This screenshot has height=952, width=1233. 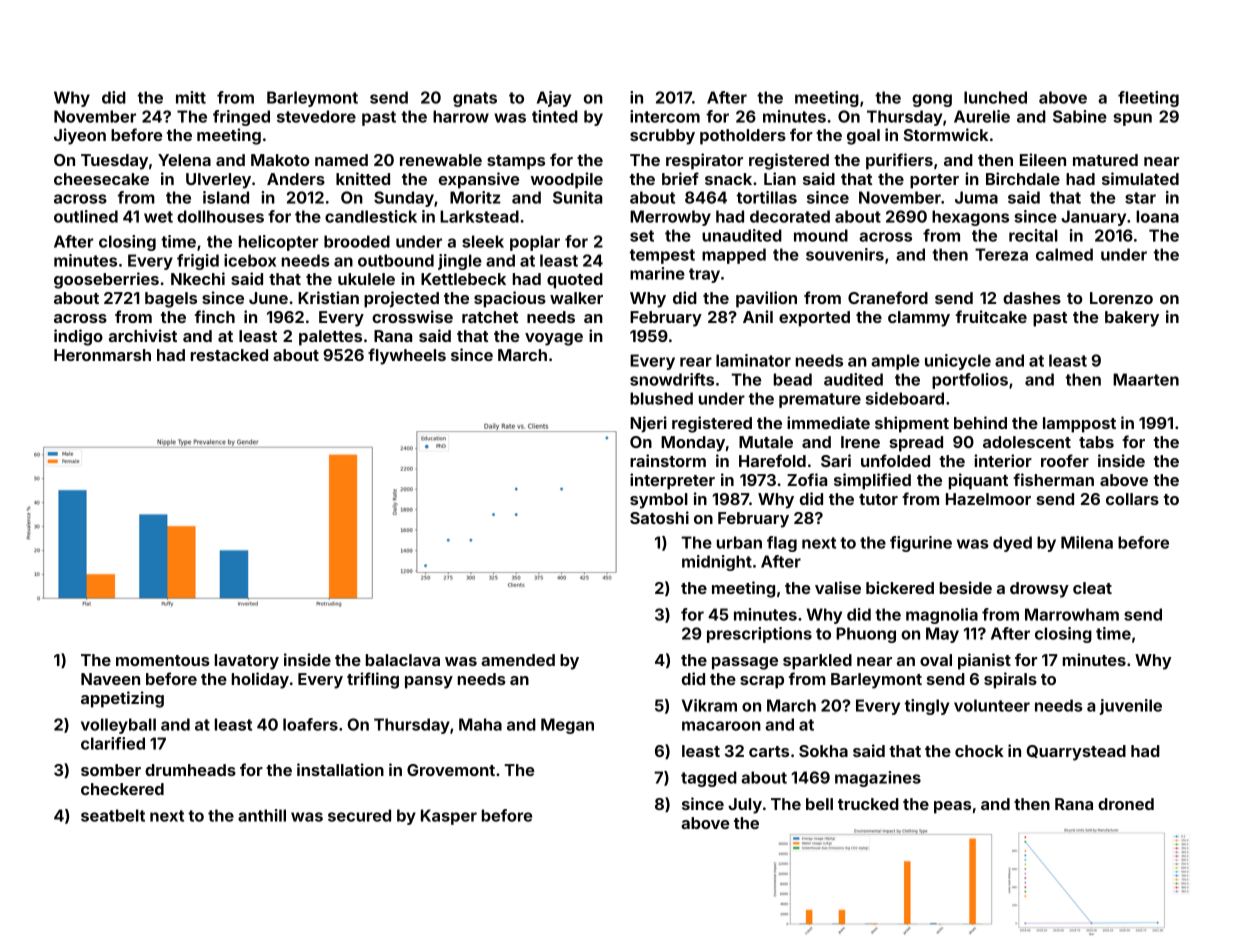 I want to click on secured, so click(x=359, y=815).
